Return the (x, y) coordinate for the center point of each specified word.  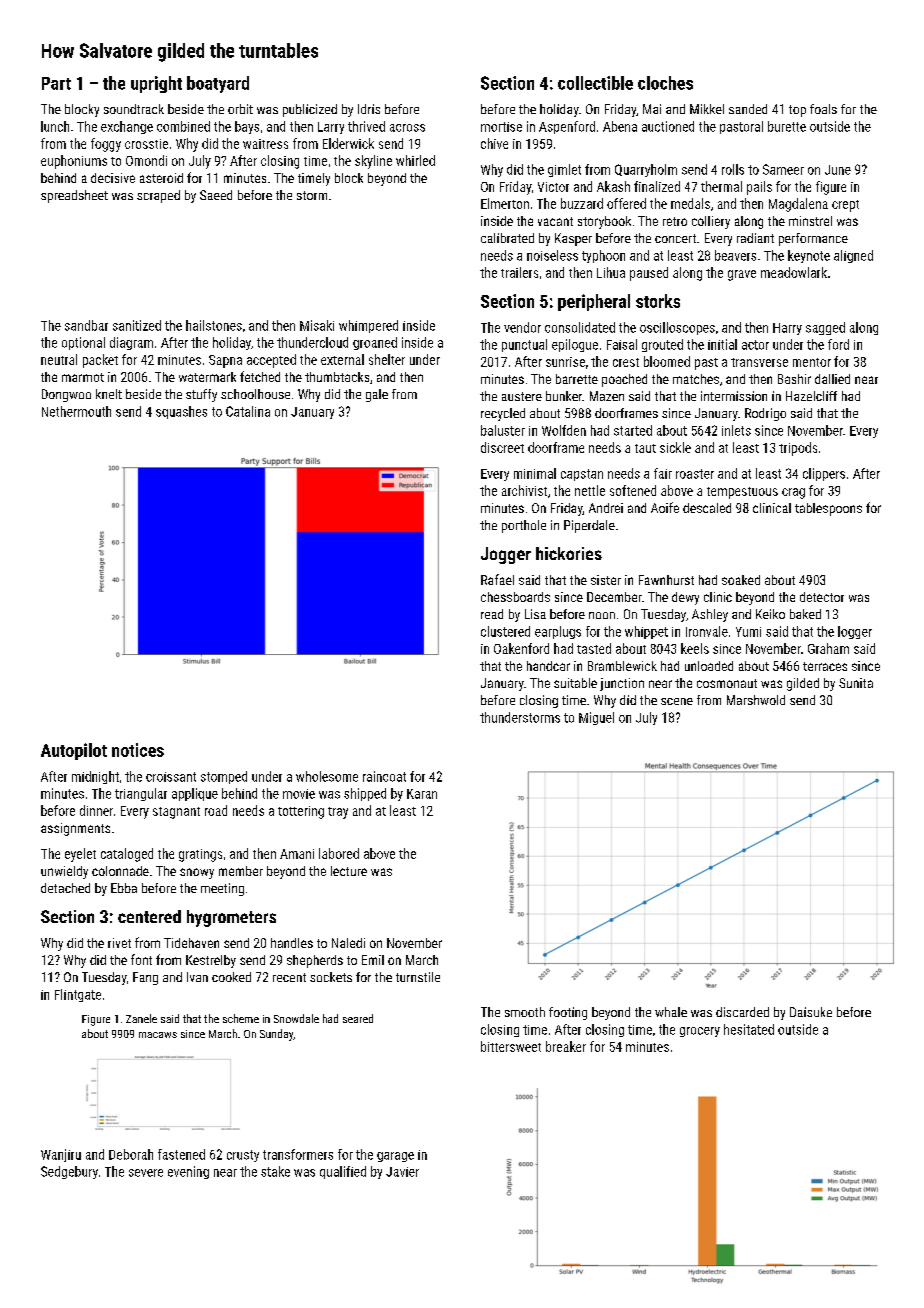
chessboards (515, 597)
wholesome (327, 776)
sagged (825, 328)
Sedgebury (69, 1172)
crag (793, 493)
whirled (415, 160)
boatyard (218, 84)
